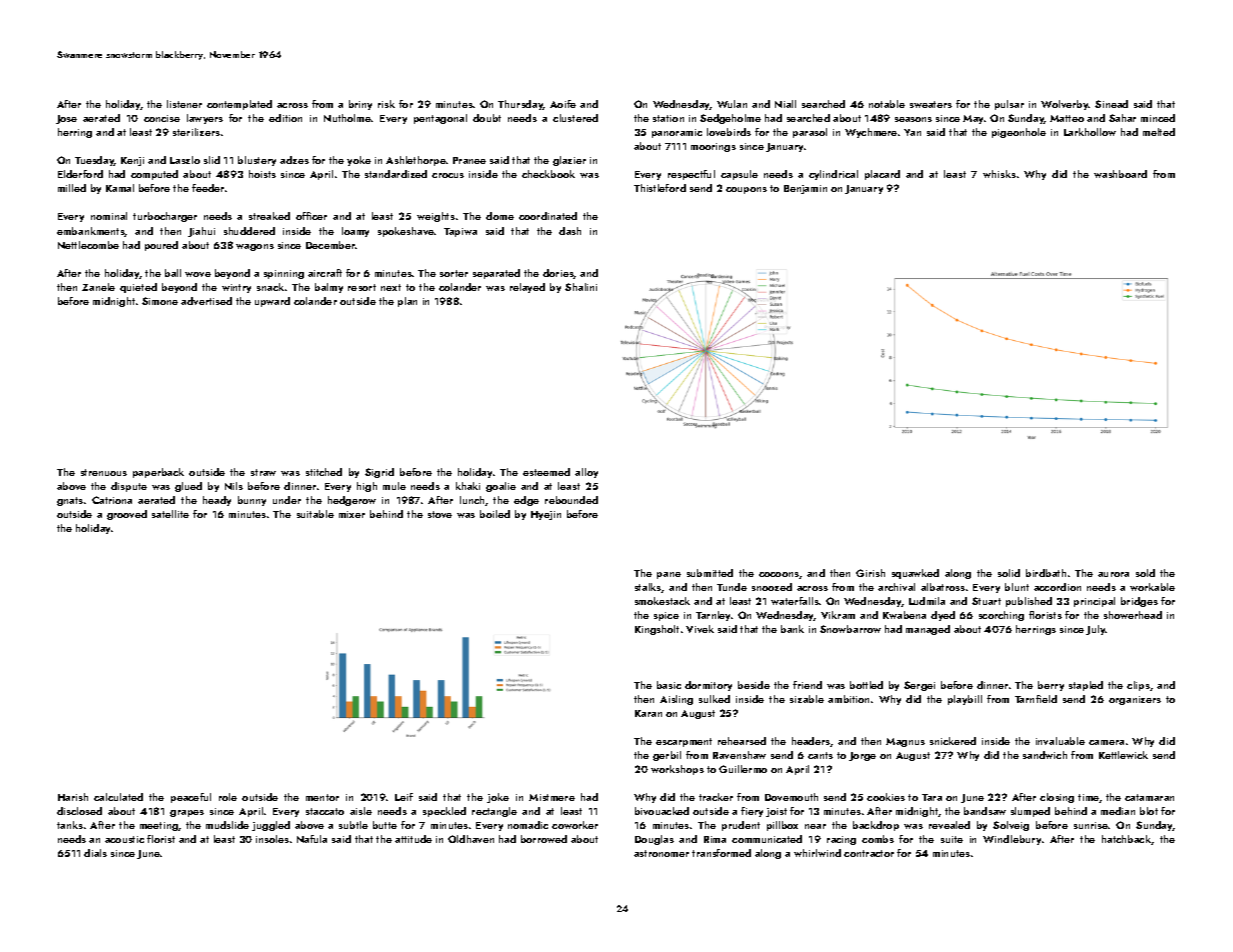 This page has height=952, width=1233. I want to click on risk, so click(386, 104).
